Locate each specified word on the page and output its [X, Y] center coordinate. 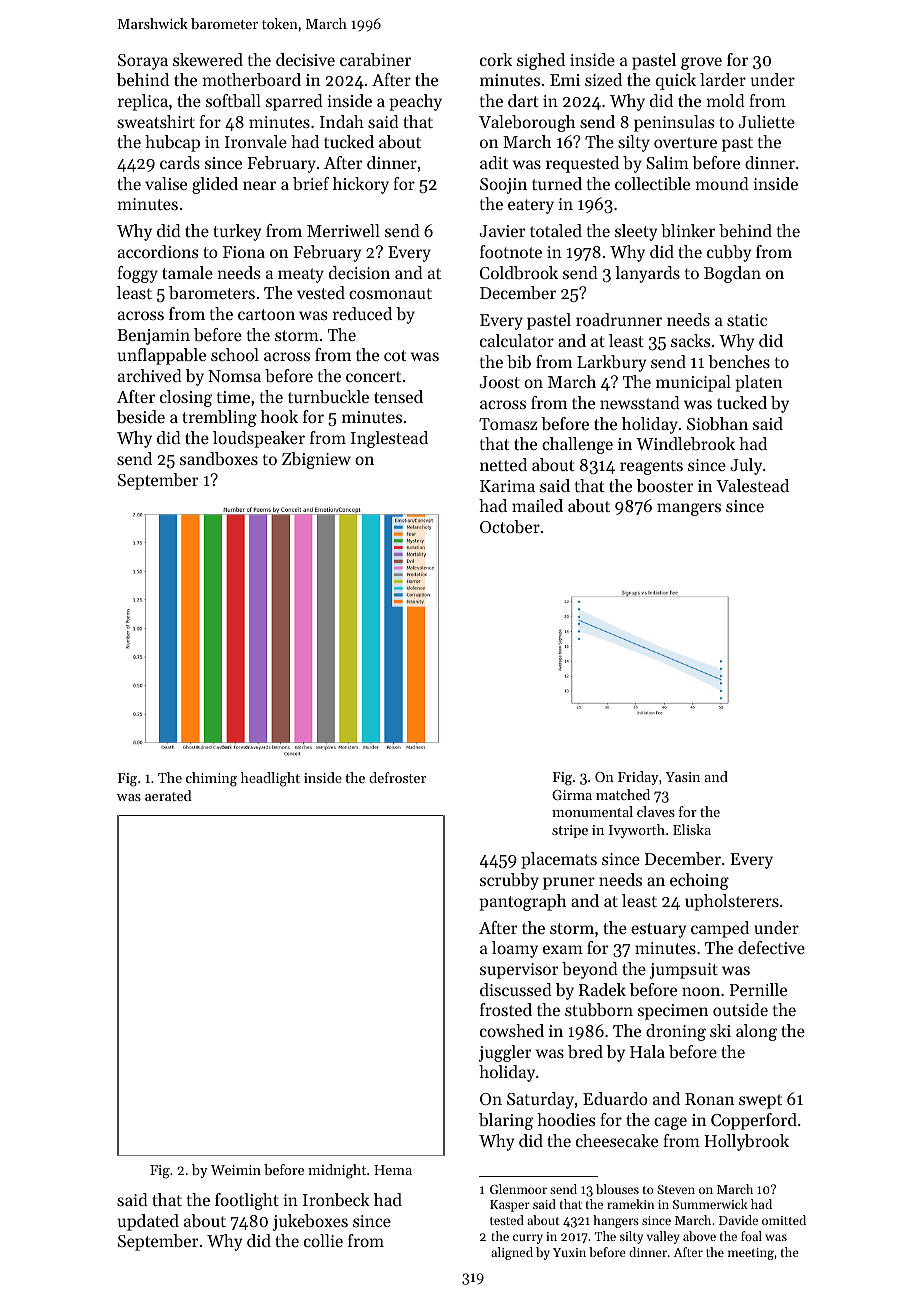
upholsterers [732, 902]
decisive [305, 59]
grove [701, 63]
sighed [541, 61]
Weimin [236, 1170]
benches [739, 361]
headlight [270, 779]
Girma [572, 795]
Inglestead [389, 439]
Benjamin [153, 337]
